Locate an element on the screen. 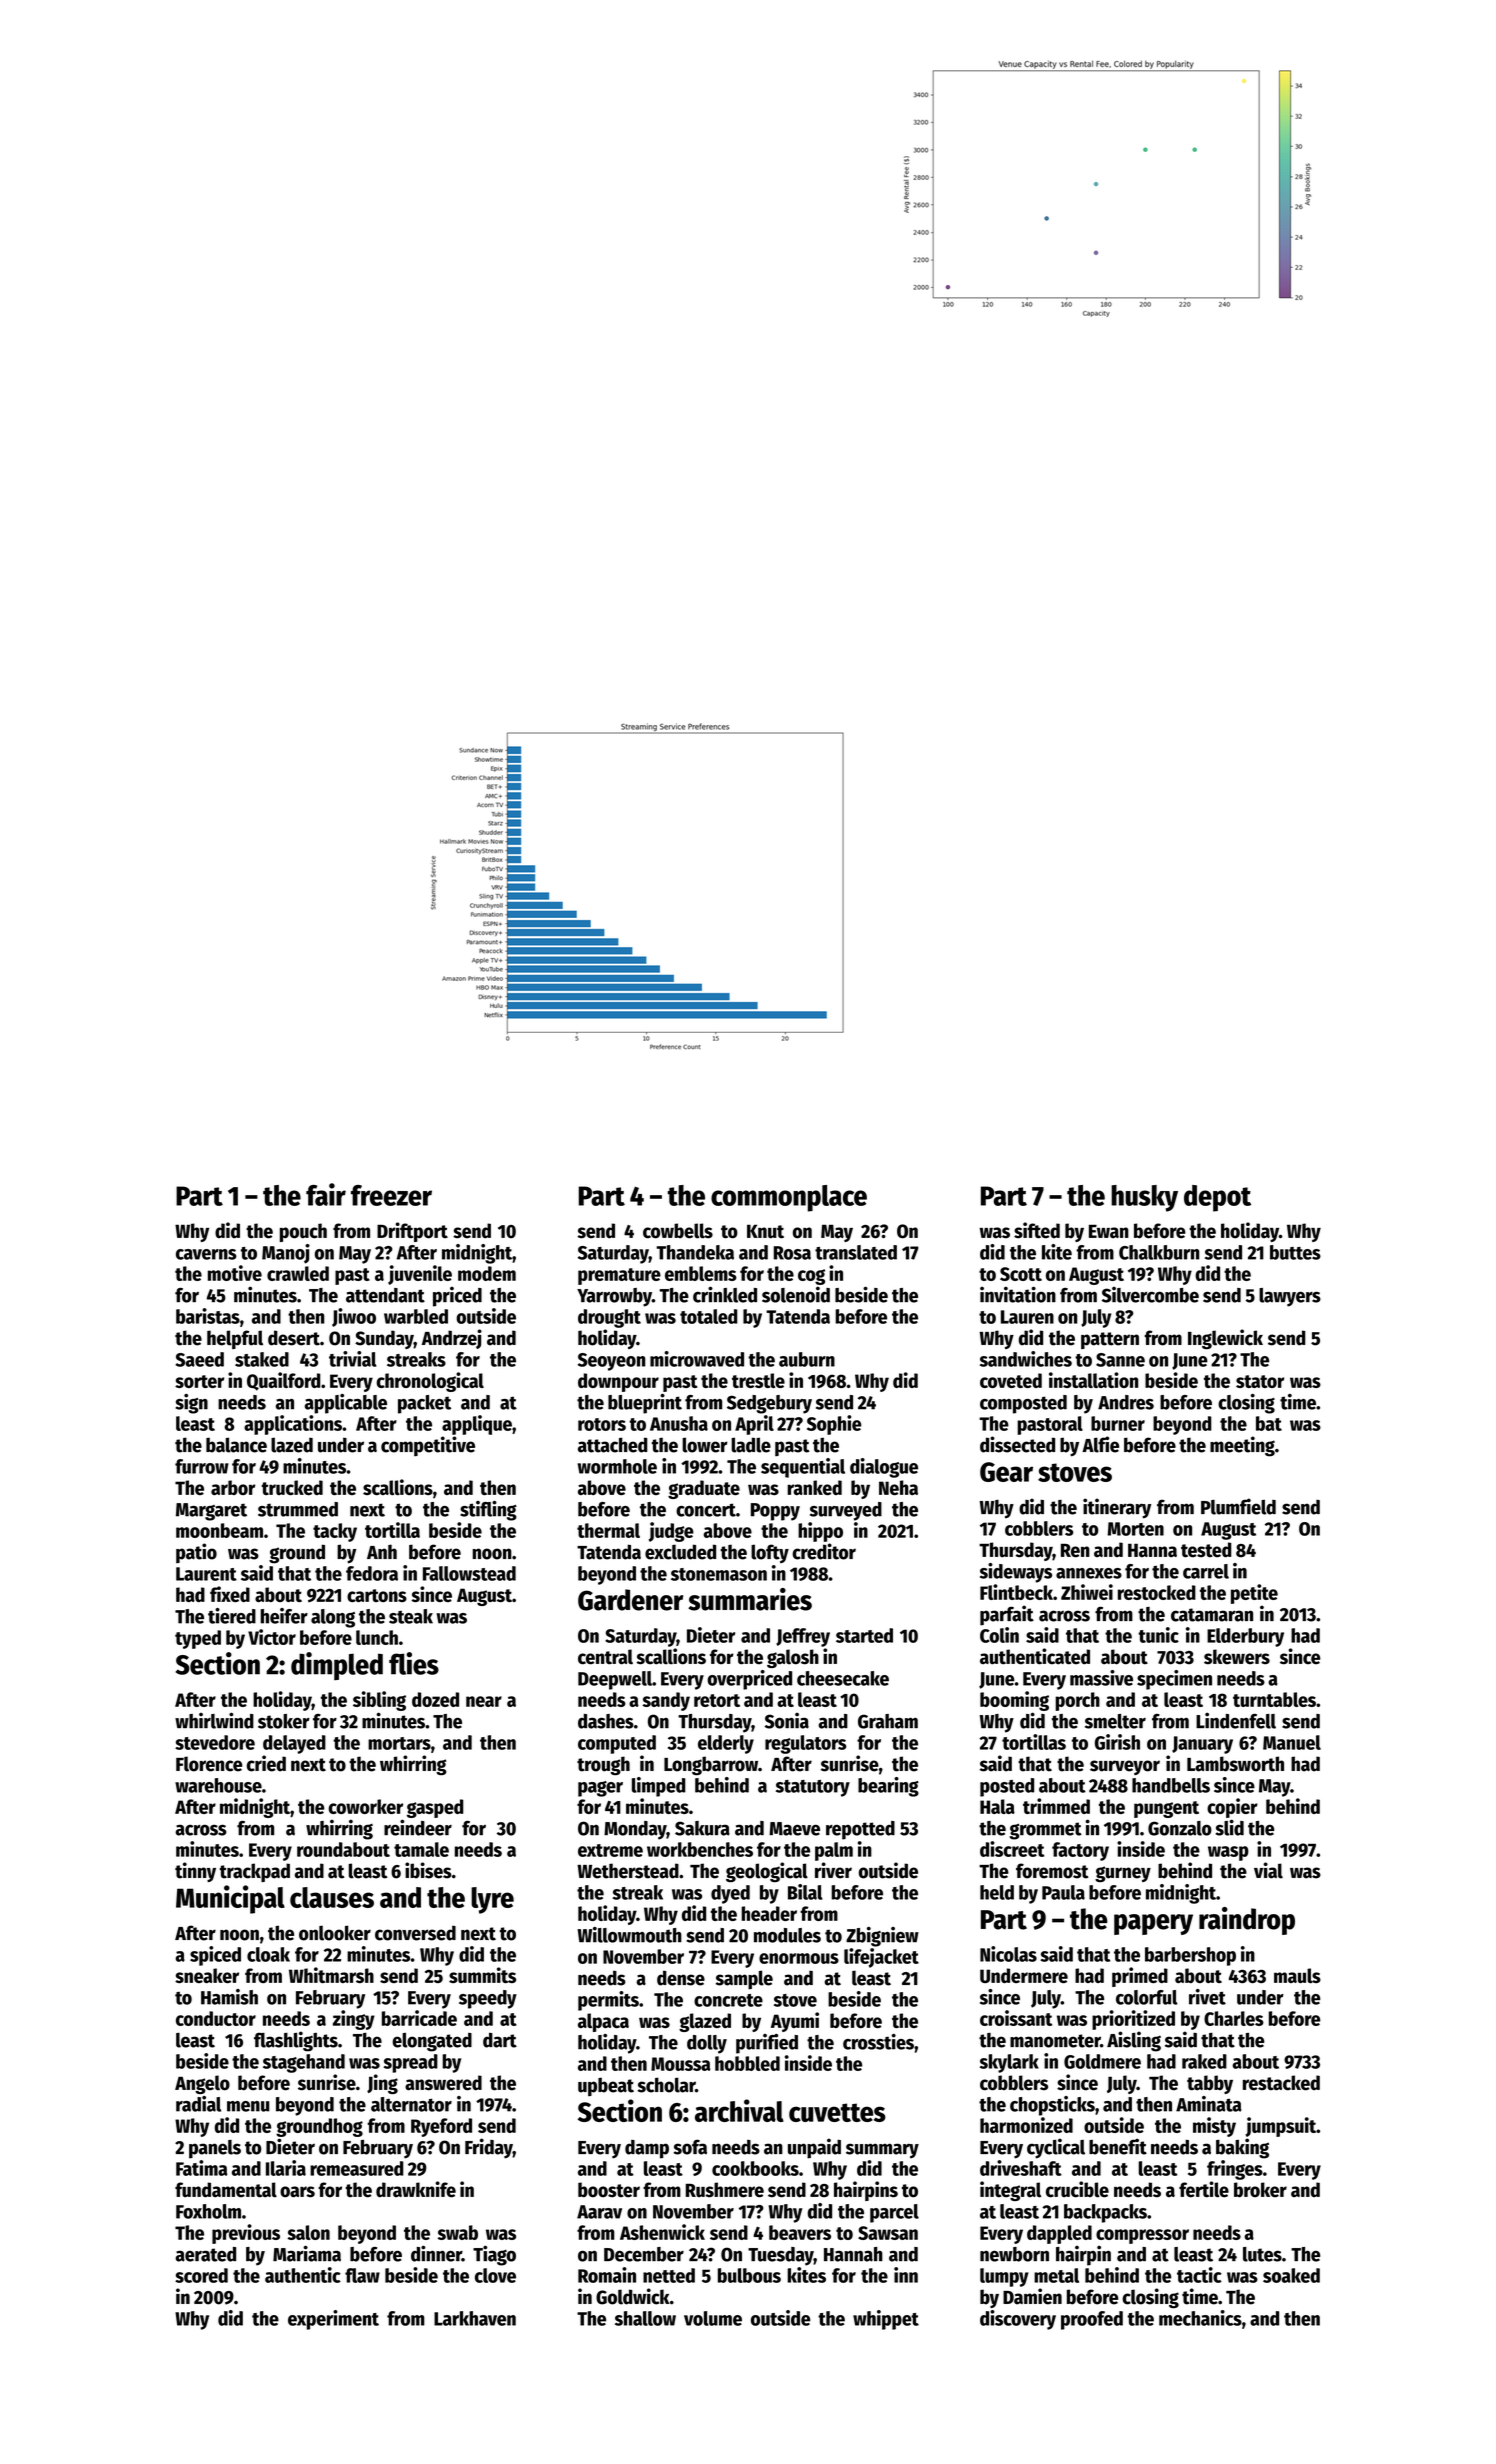  totaled is located at coordinates (709, 1316).
